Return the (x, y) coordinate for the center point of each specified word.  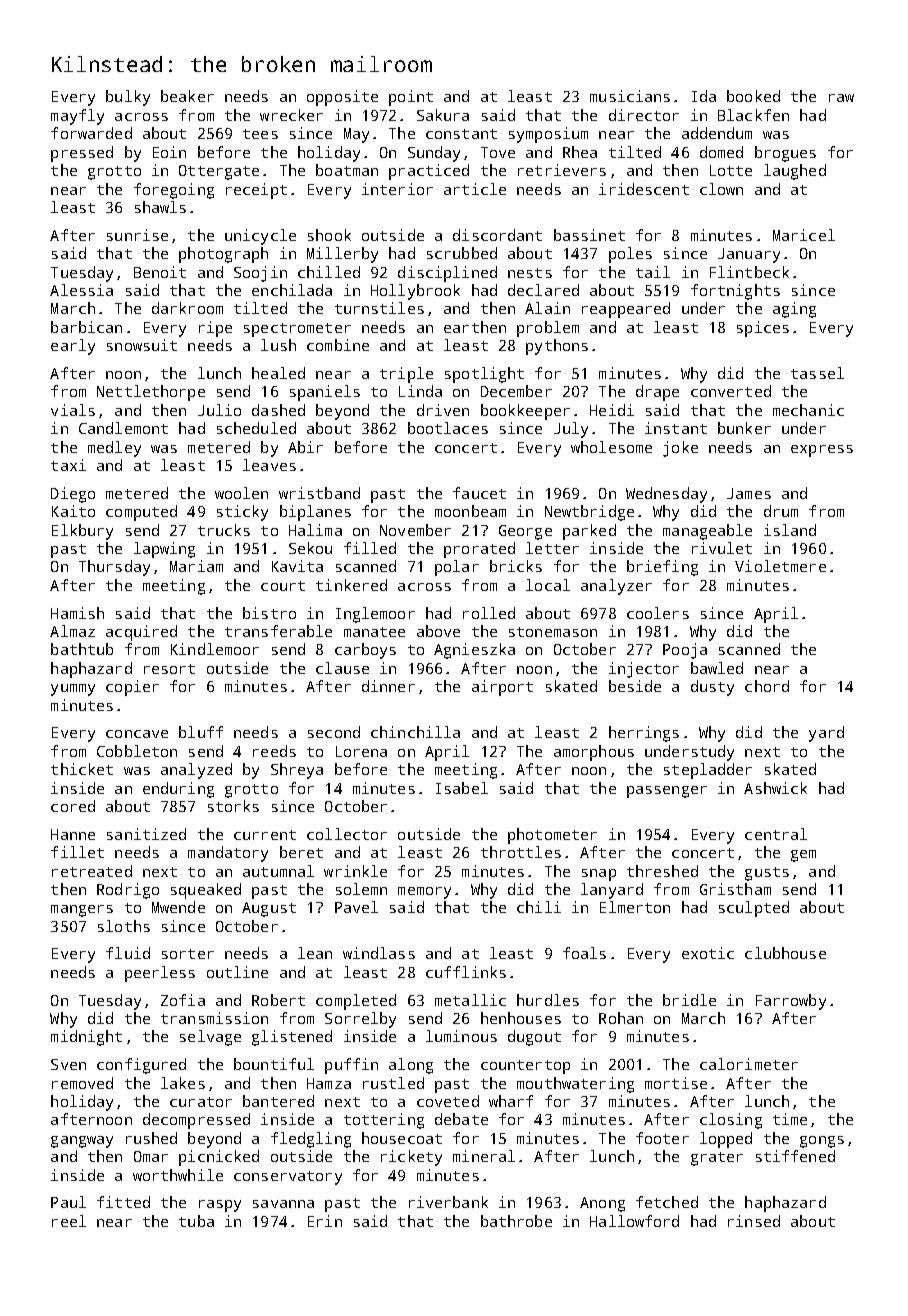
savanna (283, 1204)
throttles (521, 852)
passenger (667, 792)
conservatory (288, 1178)
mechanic (808, 410)
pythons (557, 347)
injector (644, 670)
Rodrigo (128, 891)
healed (278, 373)
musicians (630, 96)
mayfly (77, 117)
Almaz (72, 631)
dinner (388, 686)
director (644, 115)
